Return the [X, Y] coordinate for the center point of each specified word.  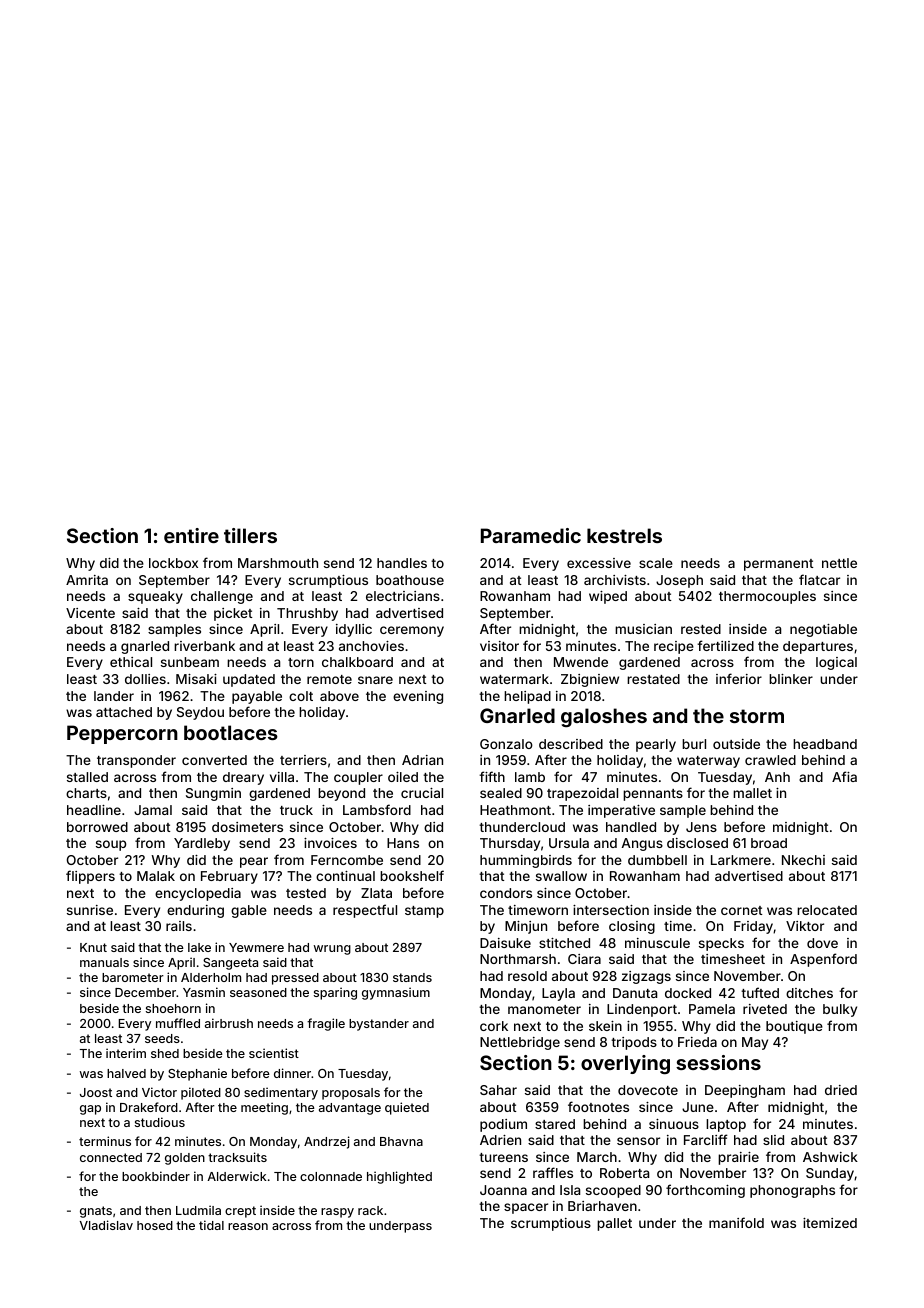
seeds [162, 1038]
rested [701, 629]
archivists [615, 580]
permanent [778, 565]
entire [191, 535]
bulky [840, 1010]
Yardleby [202, 844]
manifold [736, 1222]
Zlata [376, 893]
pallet [614, 1224]
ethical [131, 662]
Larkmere [741, 860]
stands [412, 977]
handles [402, 563]
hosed [155, 1225]
